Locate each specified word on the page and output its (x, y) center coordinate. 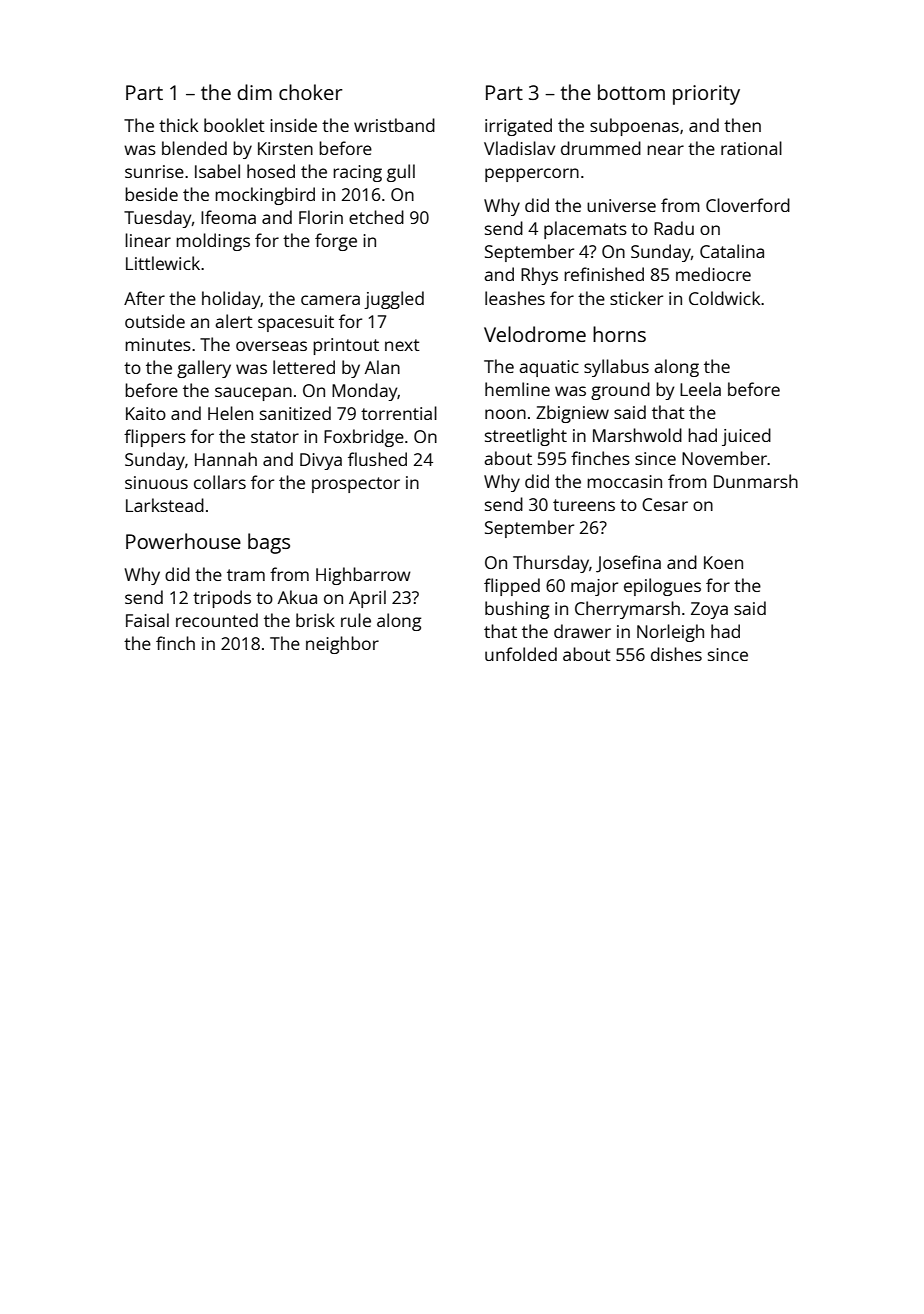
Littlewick (163, 263)
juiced (746, 437)
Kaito (146, 413)
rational (751, 148)
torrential (399, 413)
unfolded (521, 654)
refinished (604, 274)
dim (254, 92)
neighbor (342, 645)
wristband (394, 125)
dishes (676, 654)
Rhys (539, 276)
